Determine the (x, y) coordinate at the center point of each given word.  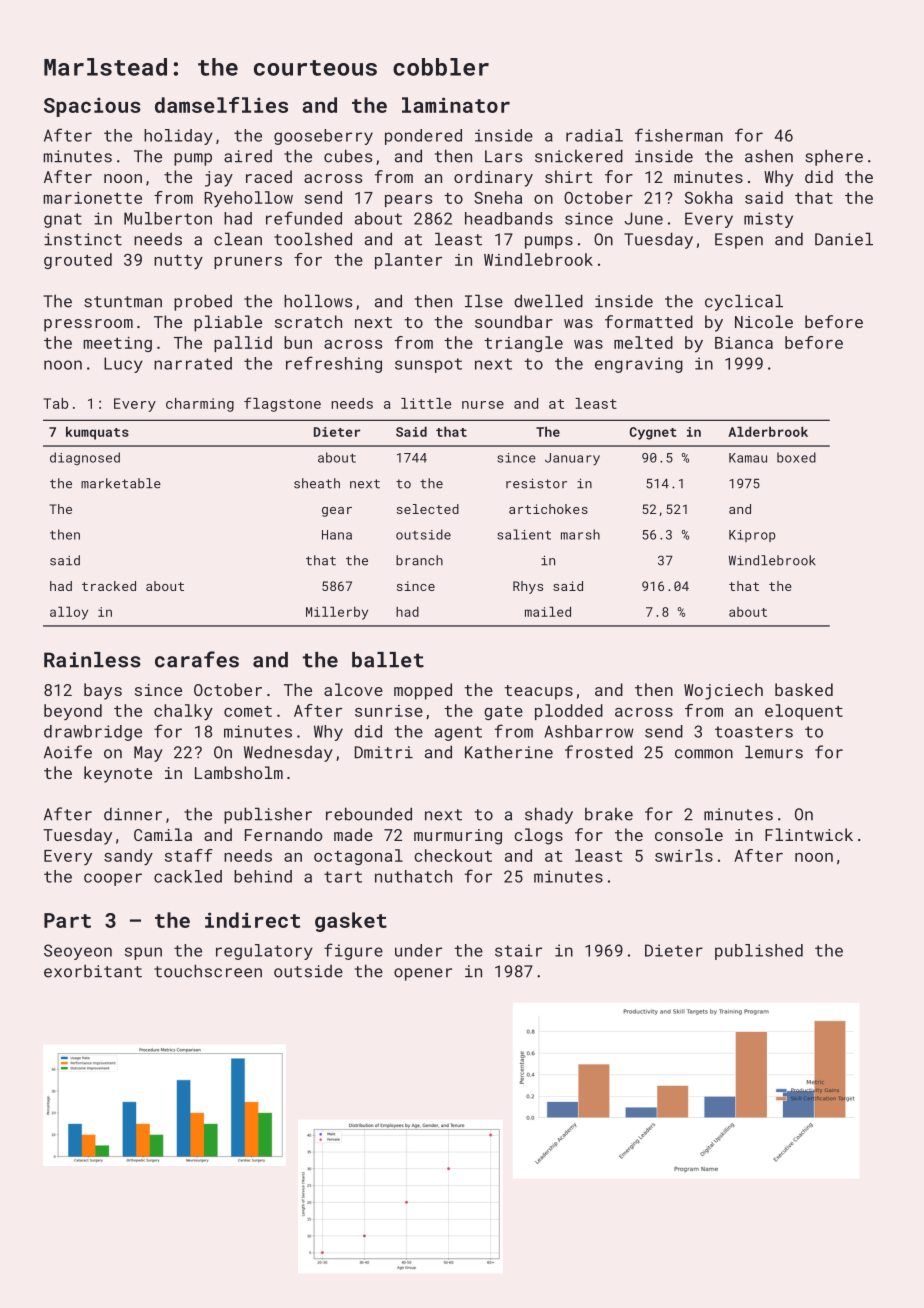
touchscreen (208, 971)
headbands (509, 218)
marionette (93, 198)
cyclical (744, 302)
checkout (453, 855)
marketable (121, 483)
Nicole (764, 321)
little (426, 403)
